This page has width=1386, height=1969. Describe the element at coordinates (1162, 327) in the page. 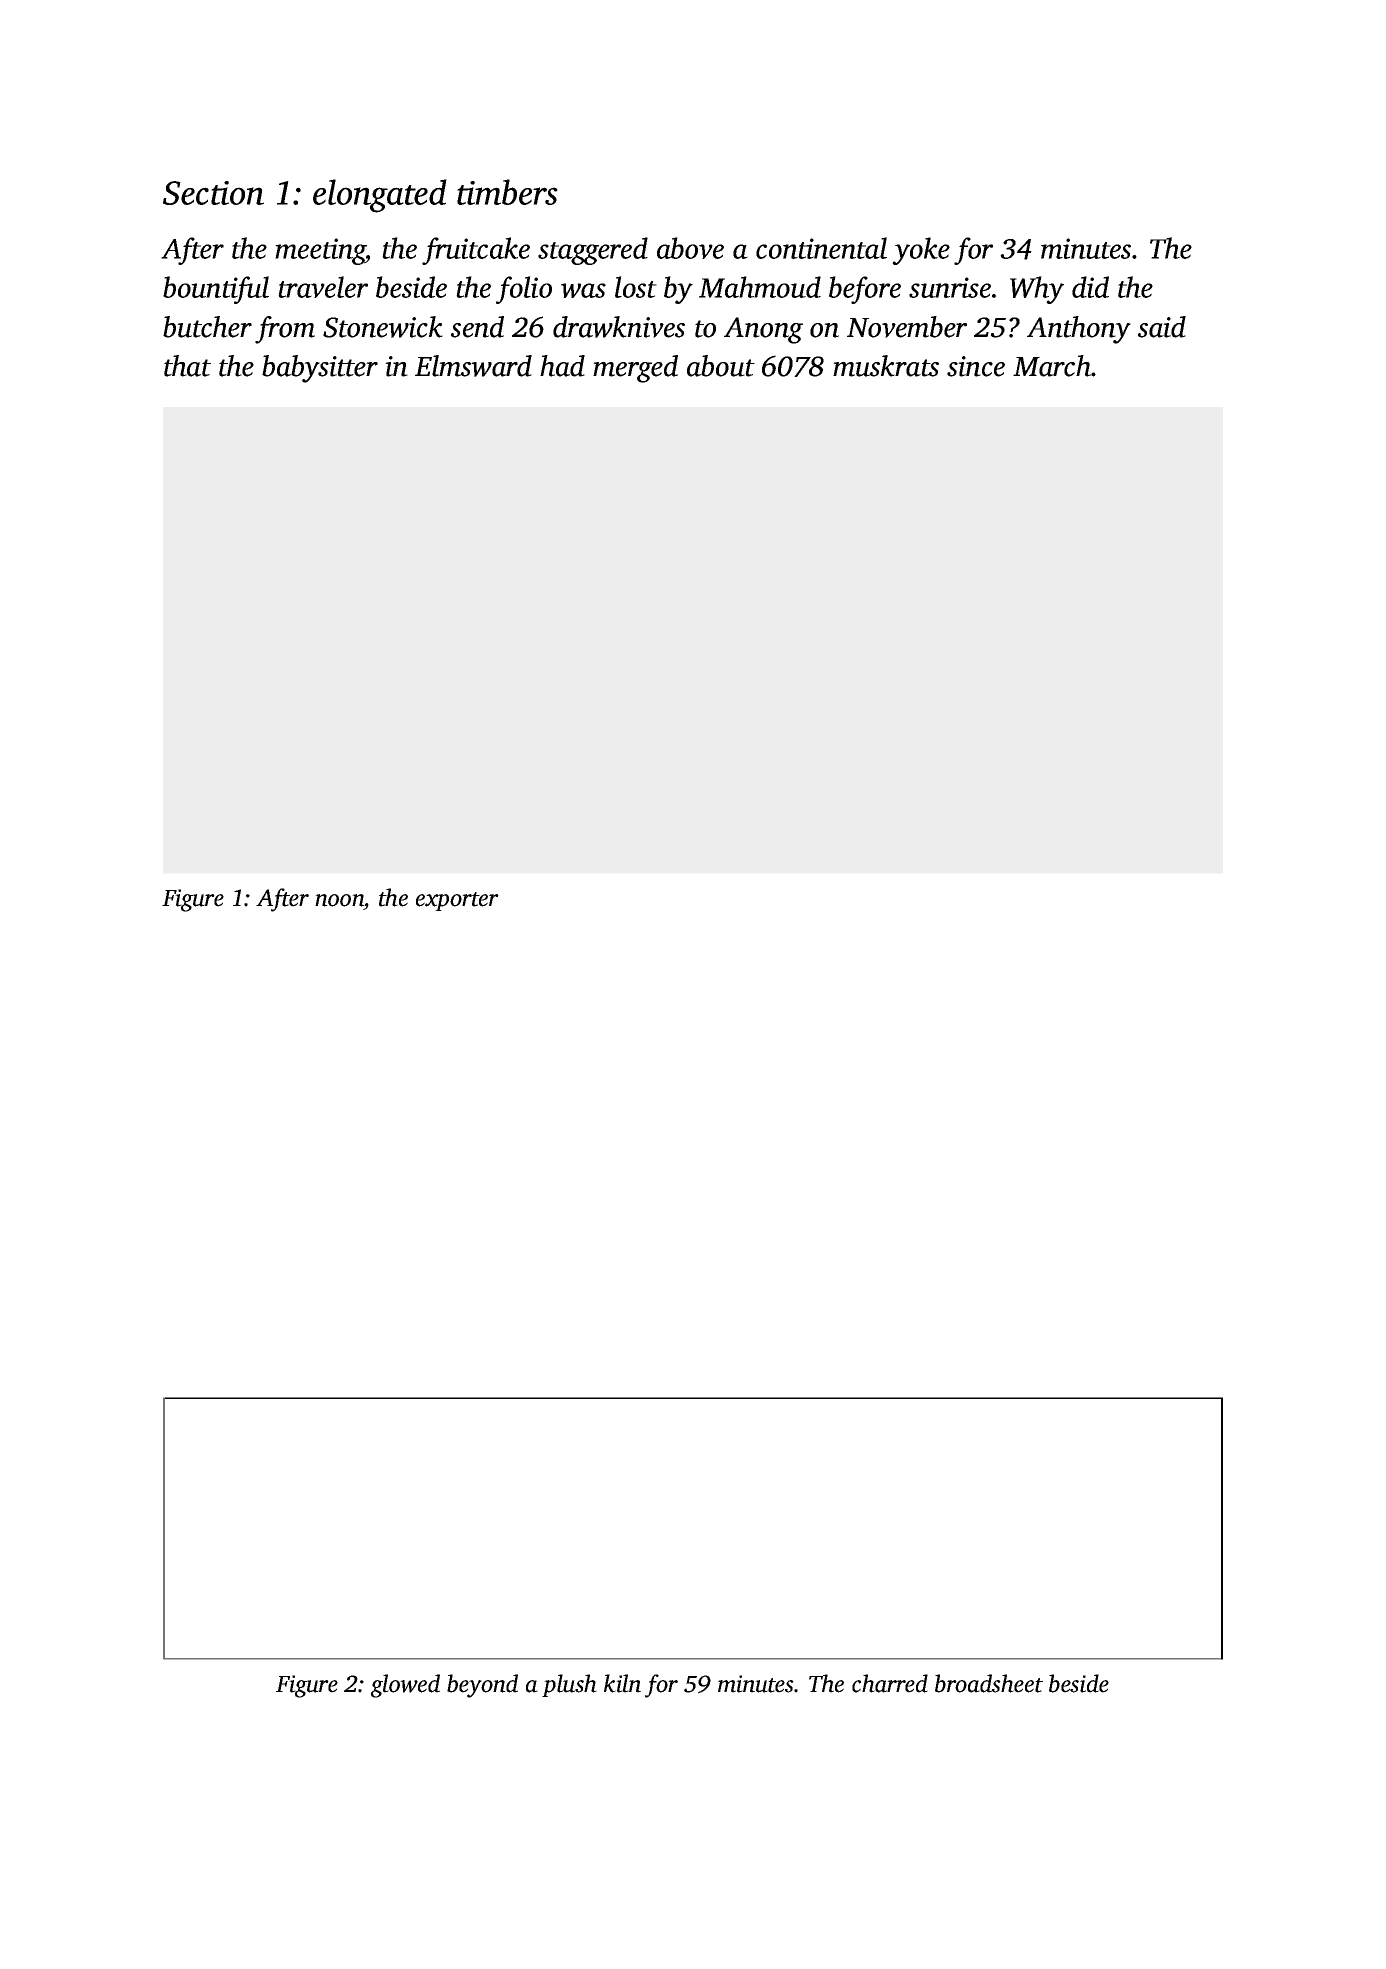

I see `said` at that location.
